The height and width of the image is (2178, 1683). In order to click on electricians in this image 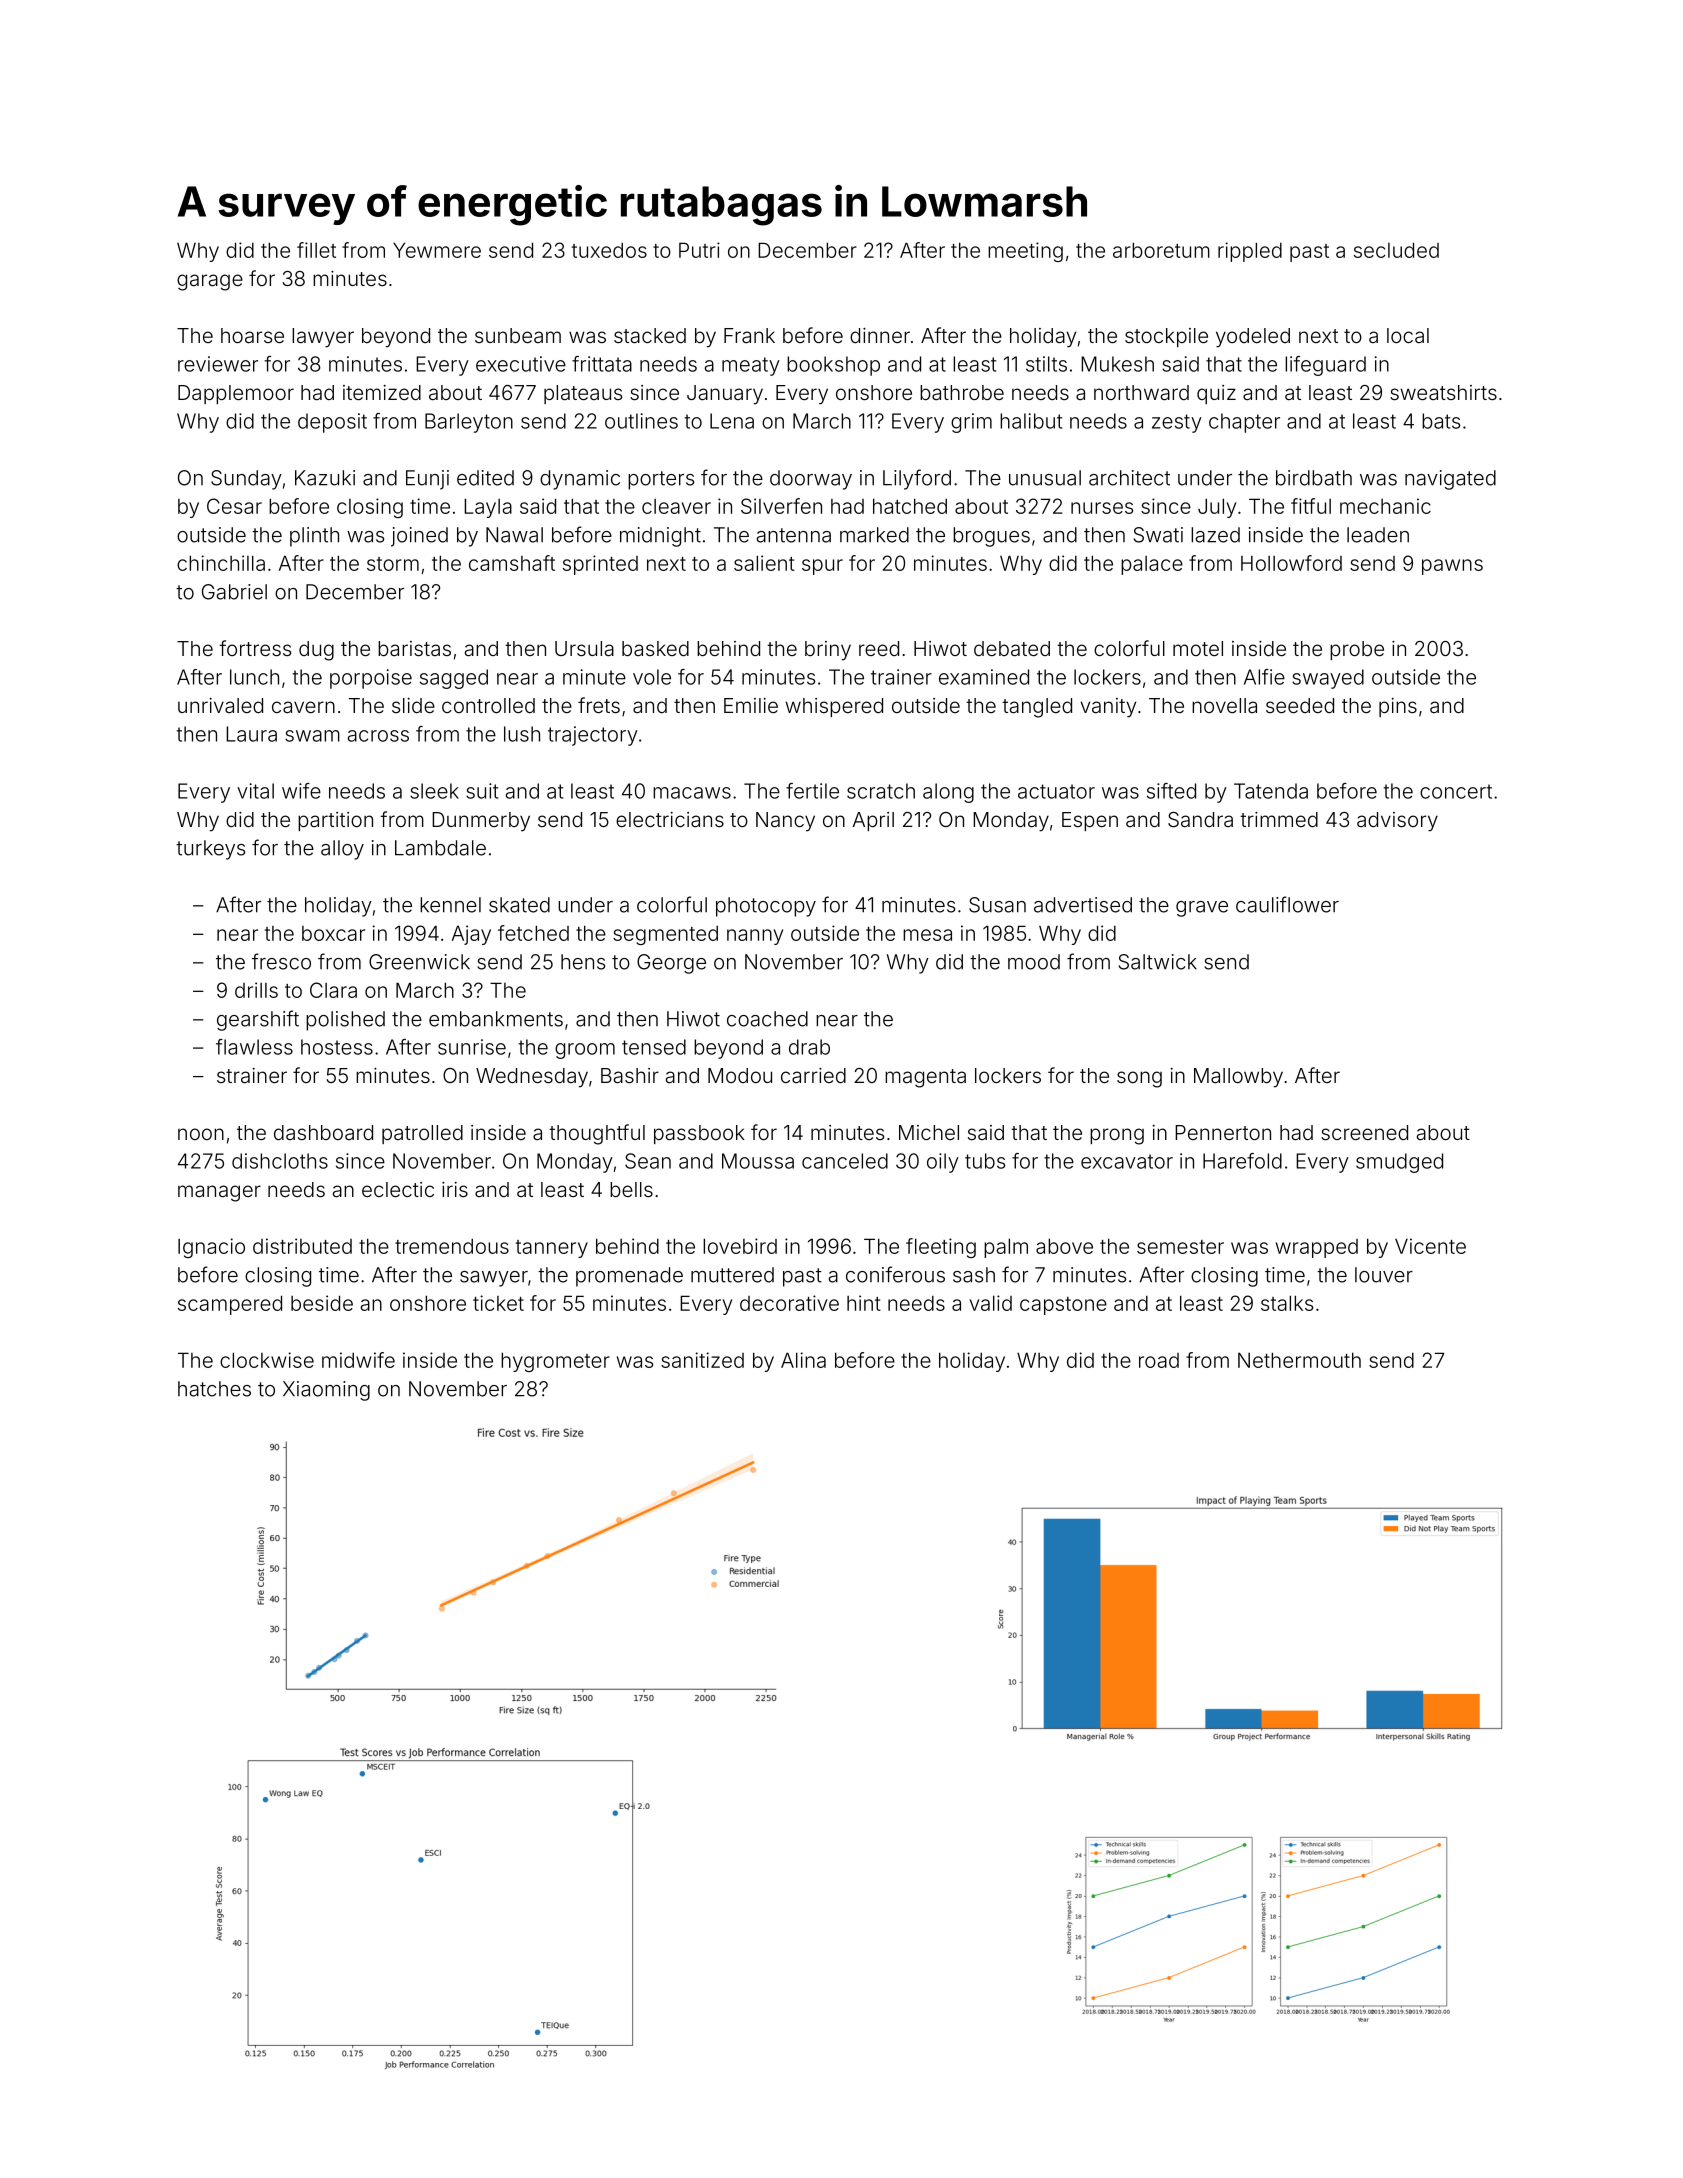, I will do `click(670, 819)`.
